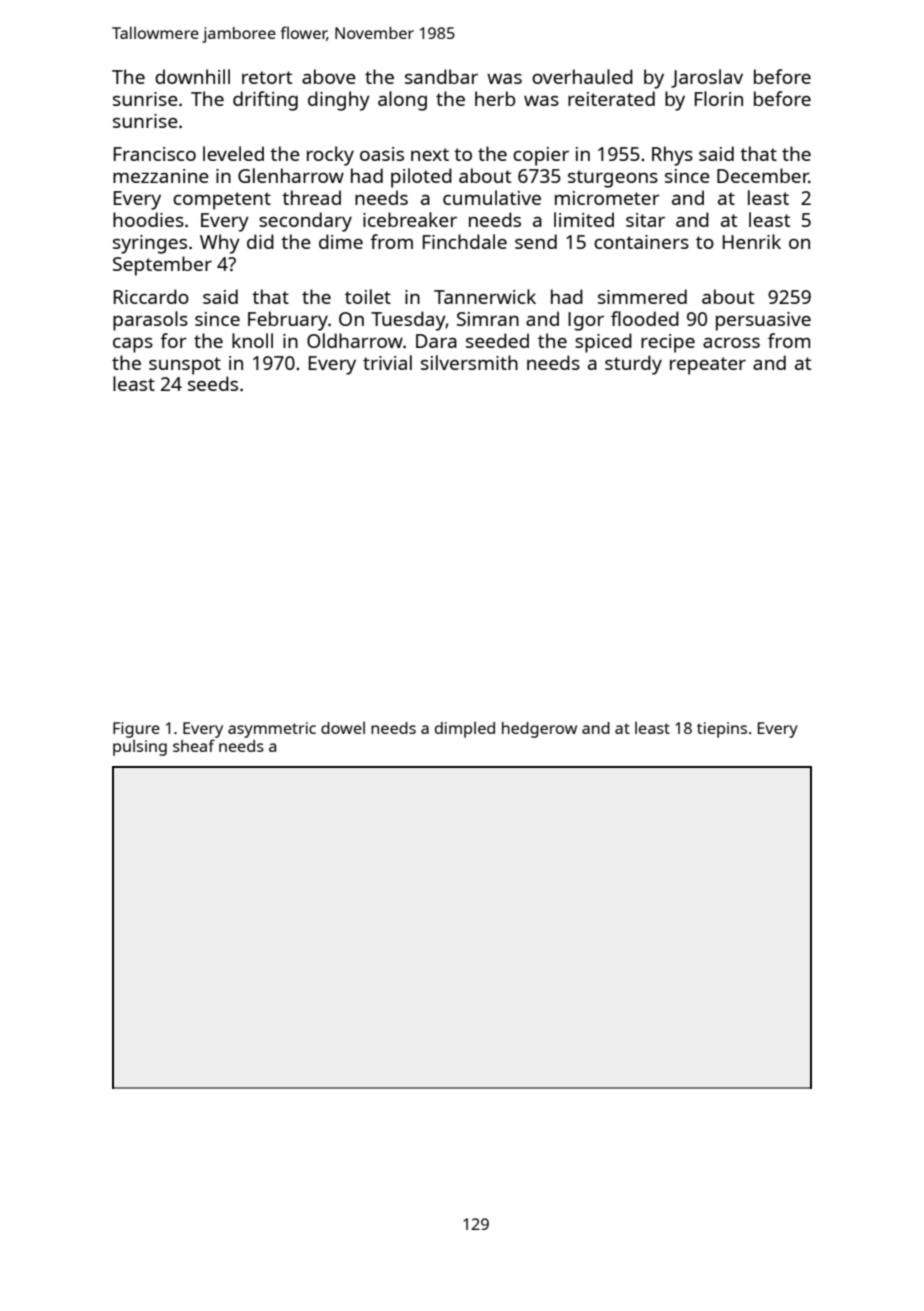 Image resolution: width=924 pixels, height=1311 pixels. What do you see at coordinates (155, 154) in the document?
I see `Francisco` at bounding box center [155, 154].
